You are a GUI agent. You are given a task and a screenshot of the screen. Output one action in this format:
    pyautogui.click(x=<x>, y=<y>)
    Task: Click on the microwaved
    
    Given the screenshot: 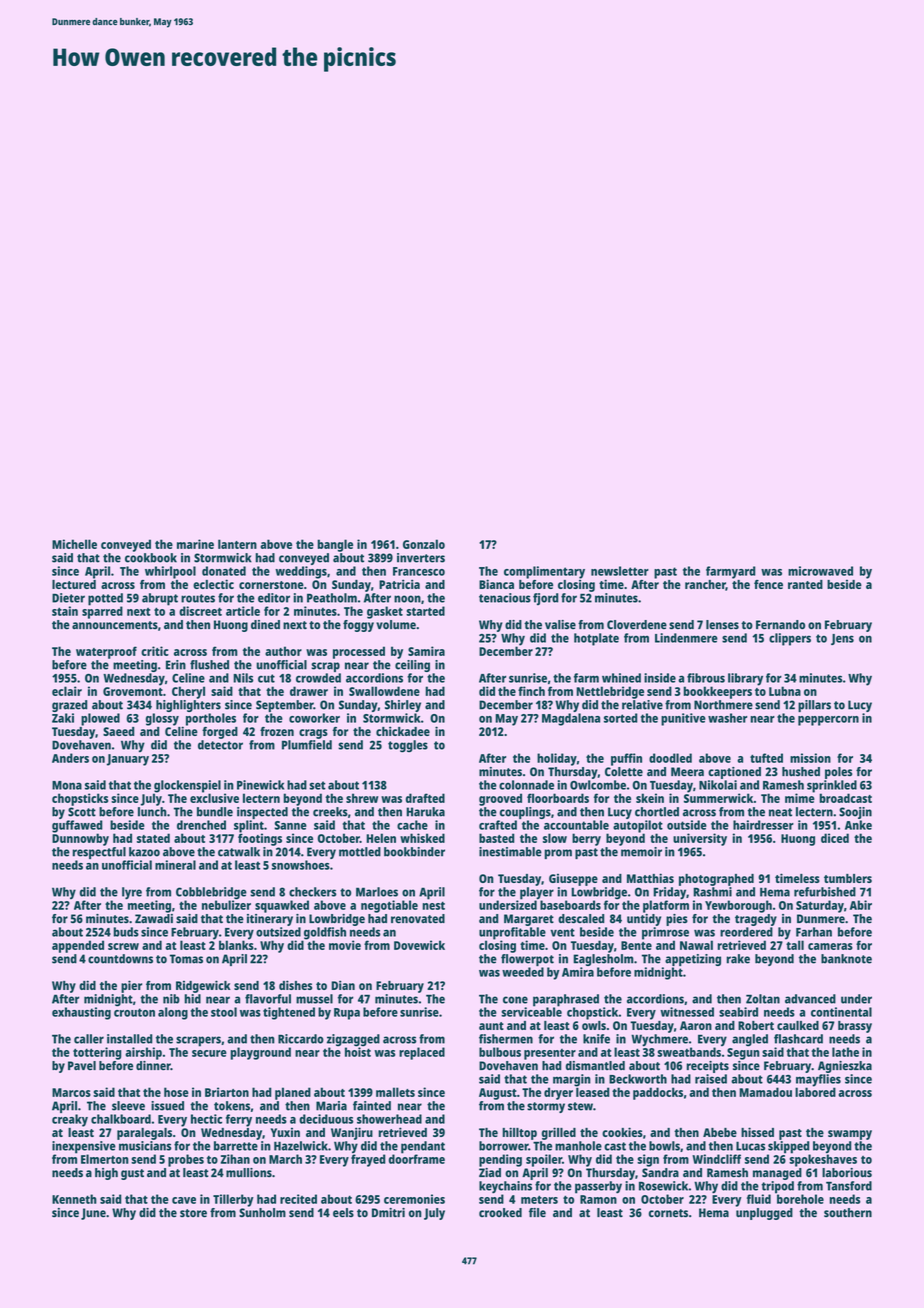 What is the action you would take?
    pyautogui.click(x=820, y=571)
